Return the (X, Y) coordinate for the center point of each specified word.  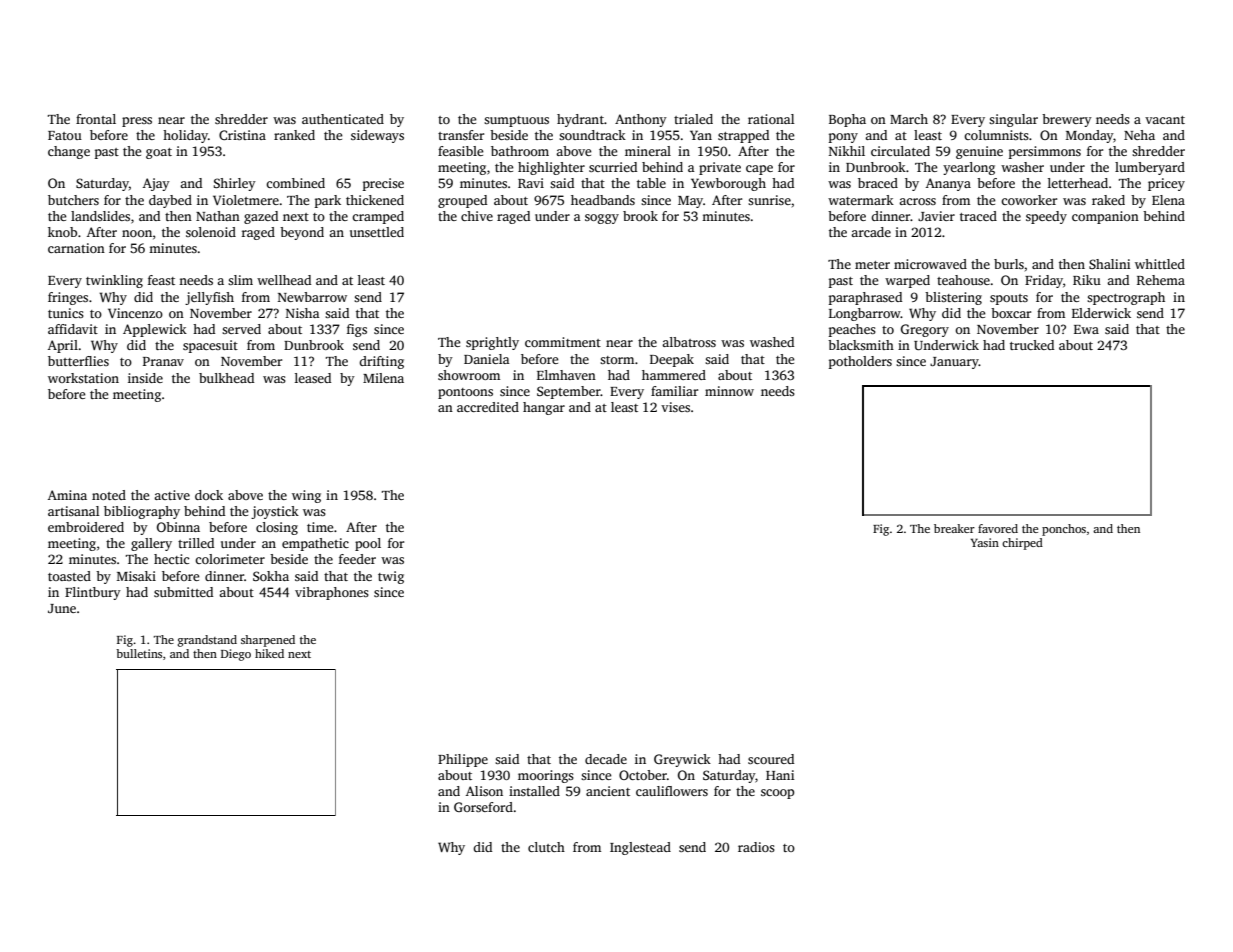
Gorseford (483, 807)
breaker (954, 528)
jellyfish (209, 298)
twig (391, 577)
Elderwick (1101, 313)
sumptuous (516, 121)
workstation (83, 378)
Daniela (487, 359)
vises (675, 407)
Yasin (985, 542)
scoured (771, 759)
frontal (96, 119)
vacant (1165, 120)
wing (306, 496)
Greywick (682, 760)
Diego (236, 655)
